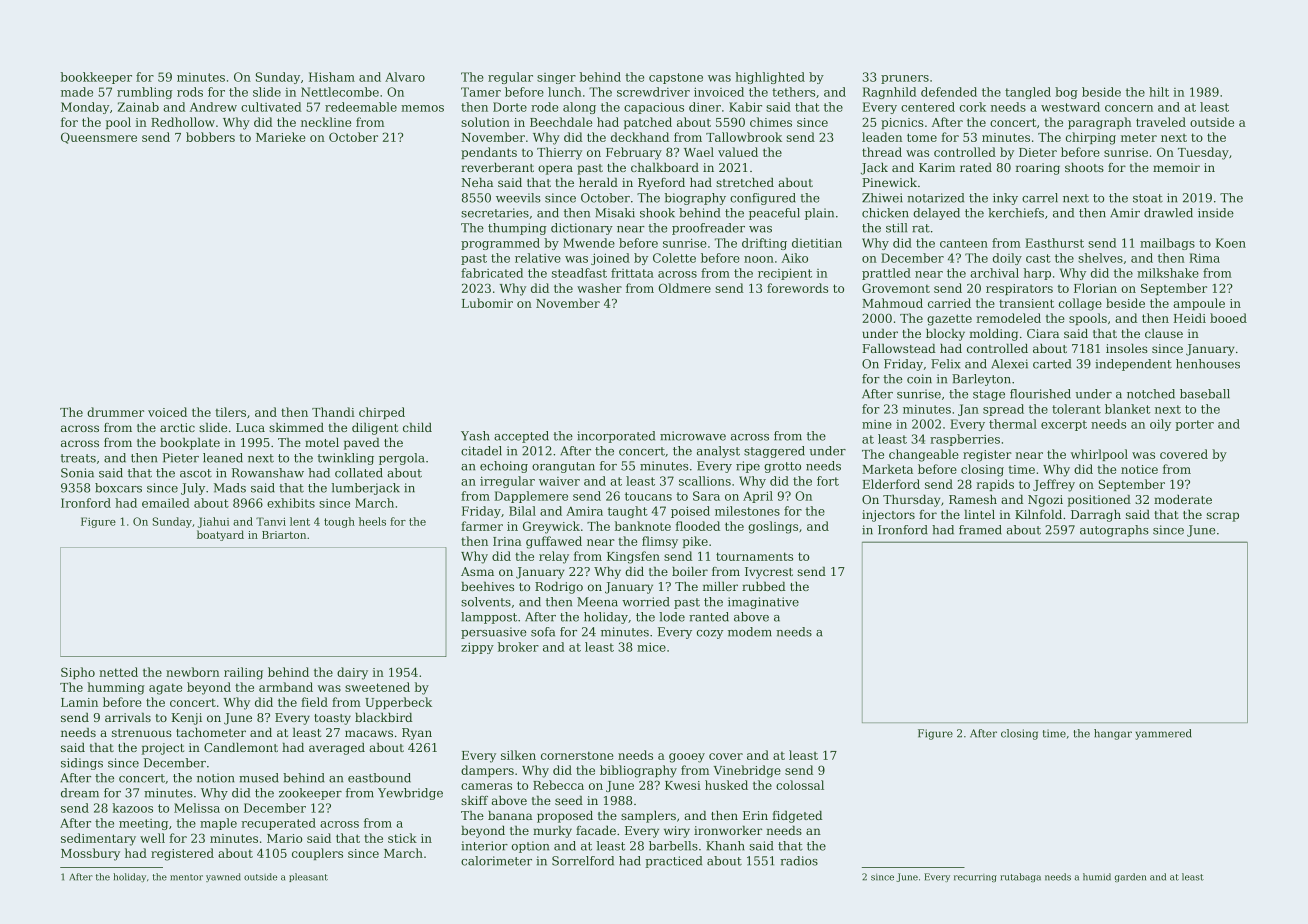 The image size is (1308, 924). Describe the element at coordinates (183, 122) in the screenshot. I see `Redhollow` at that location.
